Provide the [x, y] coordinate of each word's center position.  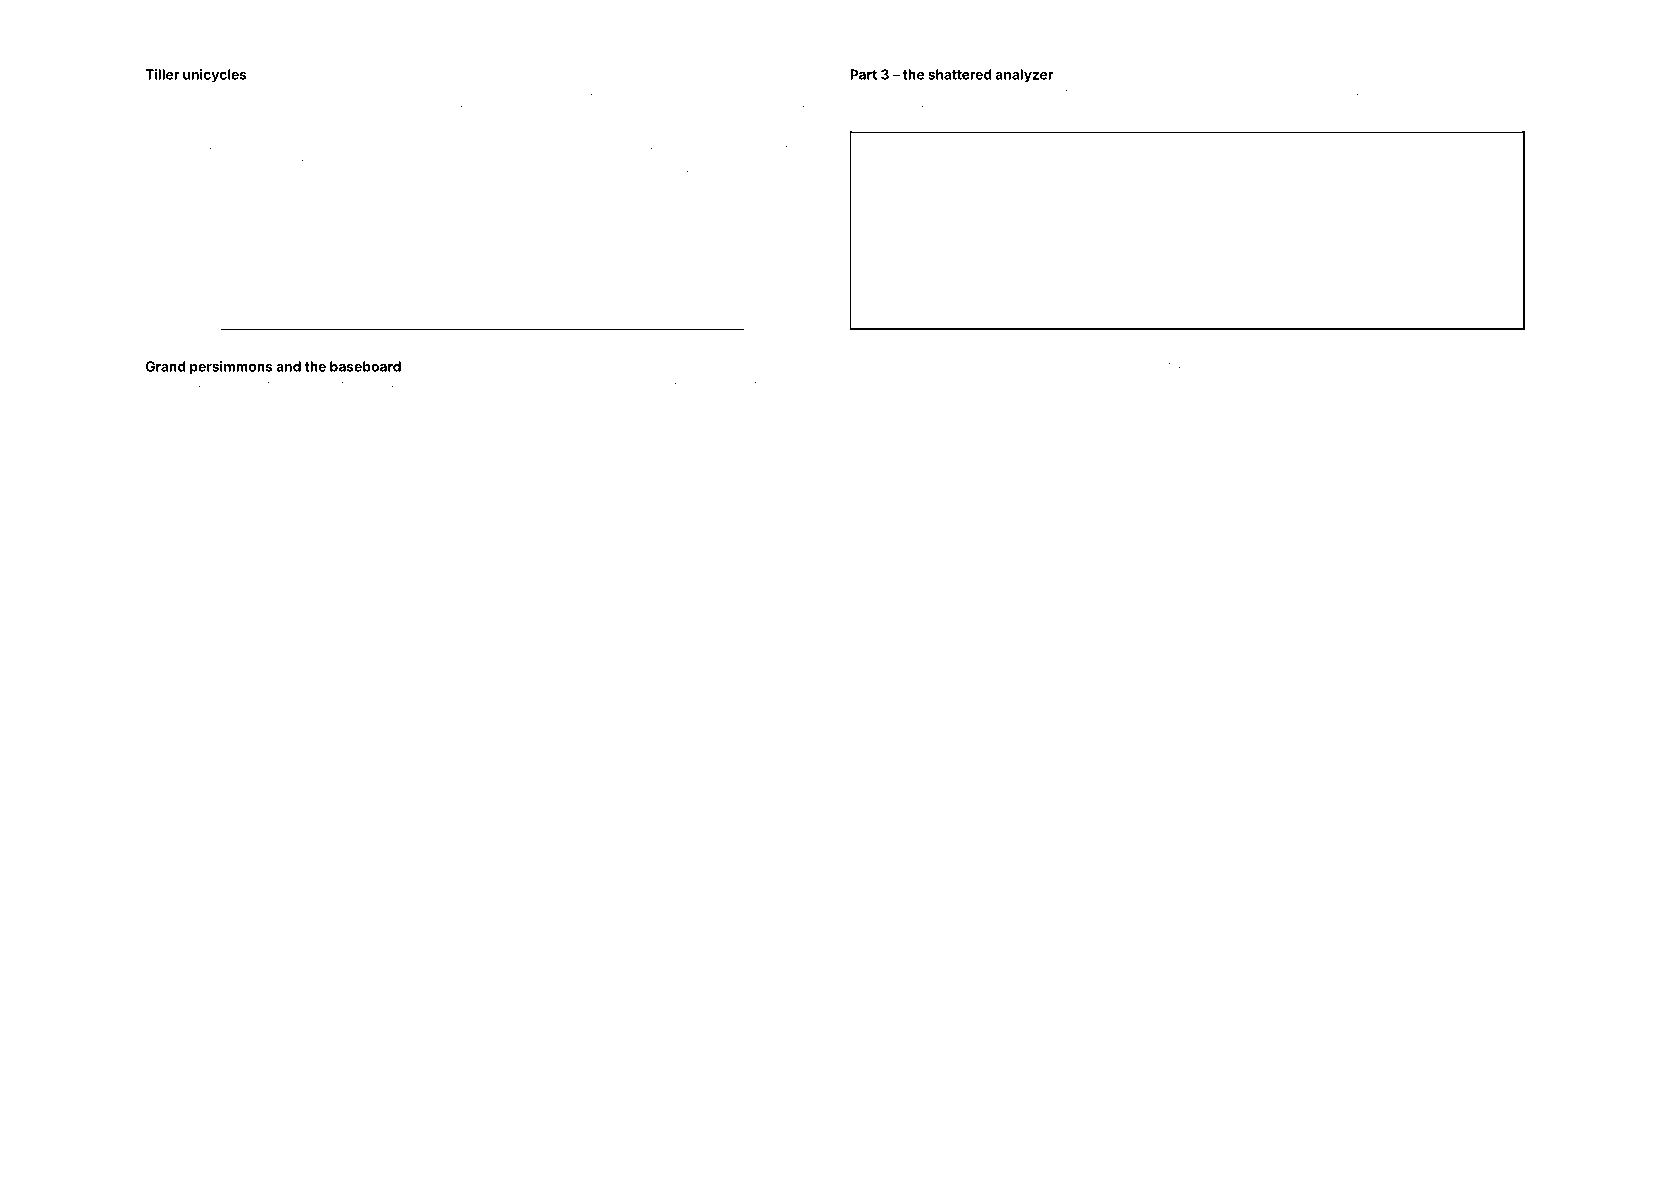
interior [685, 139]
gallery [539, 174]
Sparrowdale [950, 116]
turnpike [1178, 366]
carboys [781, 174]
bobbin [260, 92]
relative [771, 384]
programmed [422, 386]
